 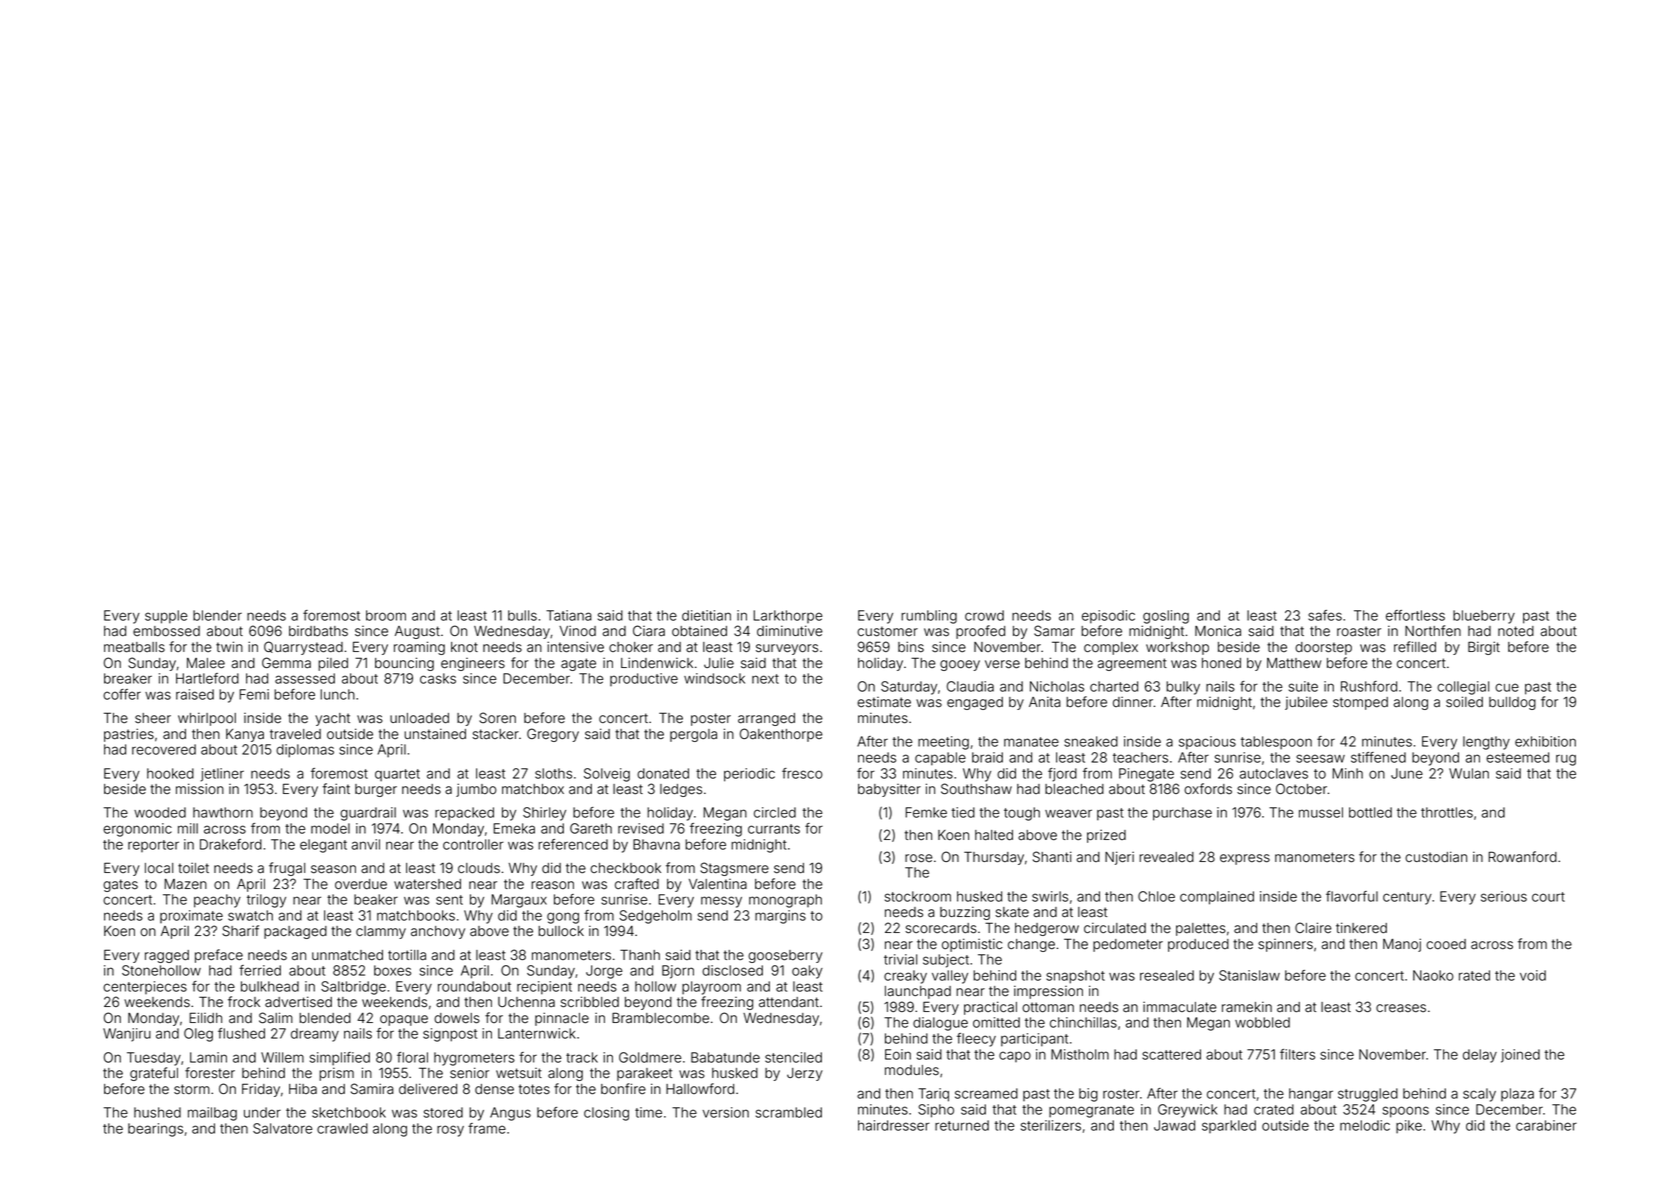 I want to click on reporter, so click(x=153, y=846).
